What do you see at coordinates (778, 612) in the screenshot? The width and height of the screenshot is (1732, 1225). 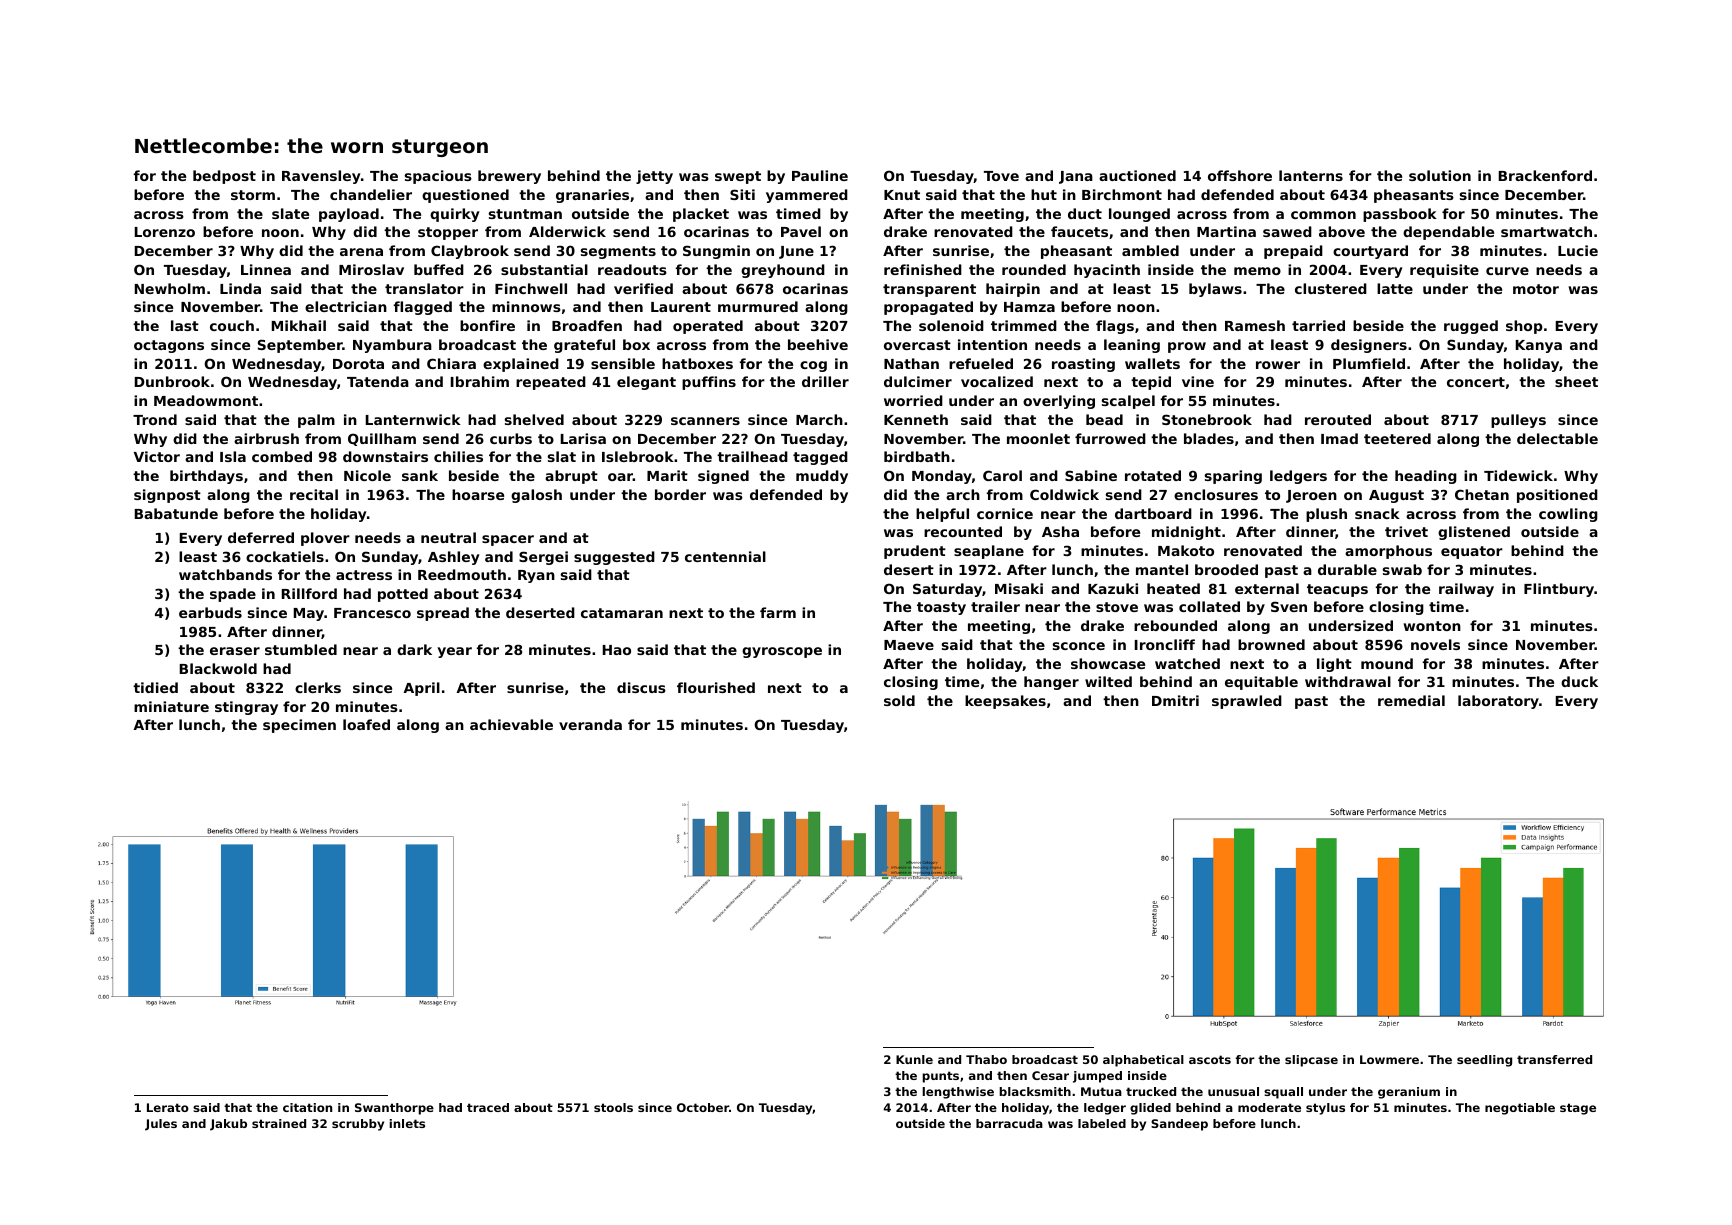 I see `farm` at bounding box center [778, 612].
